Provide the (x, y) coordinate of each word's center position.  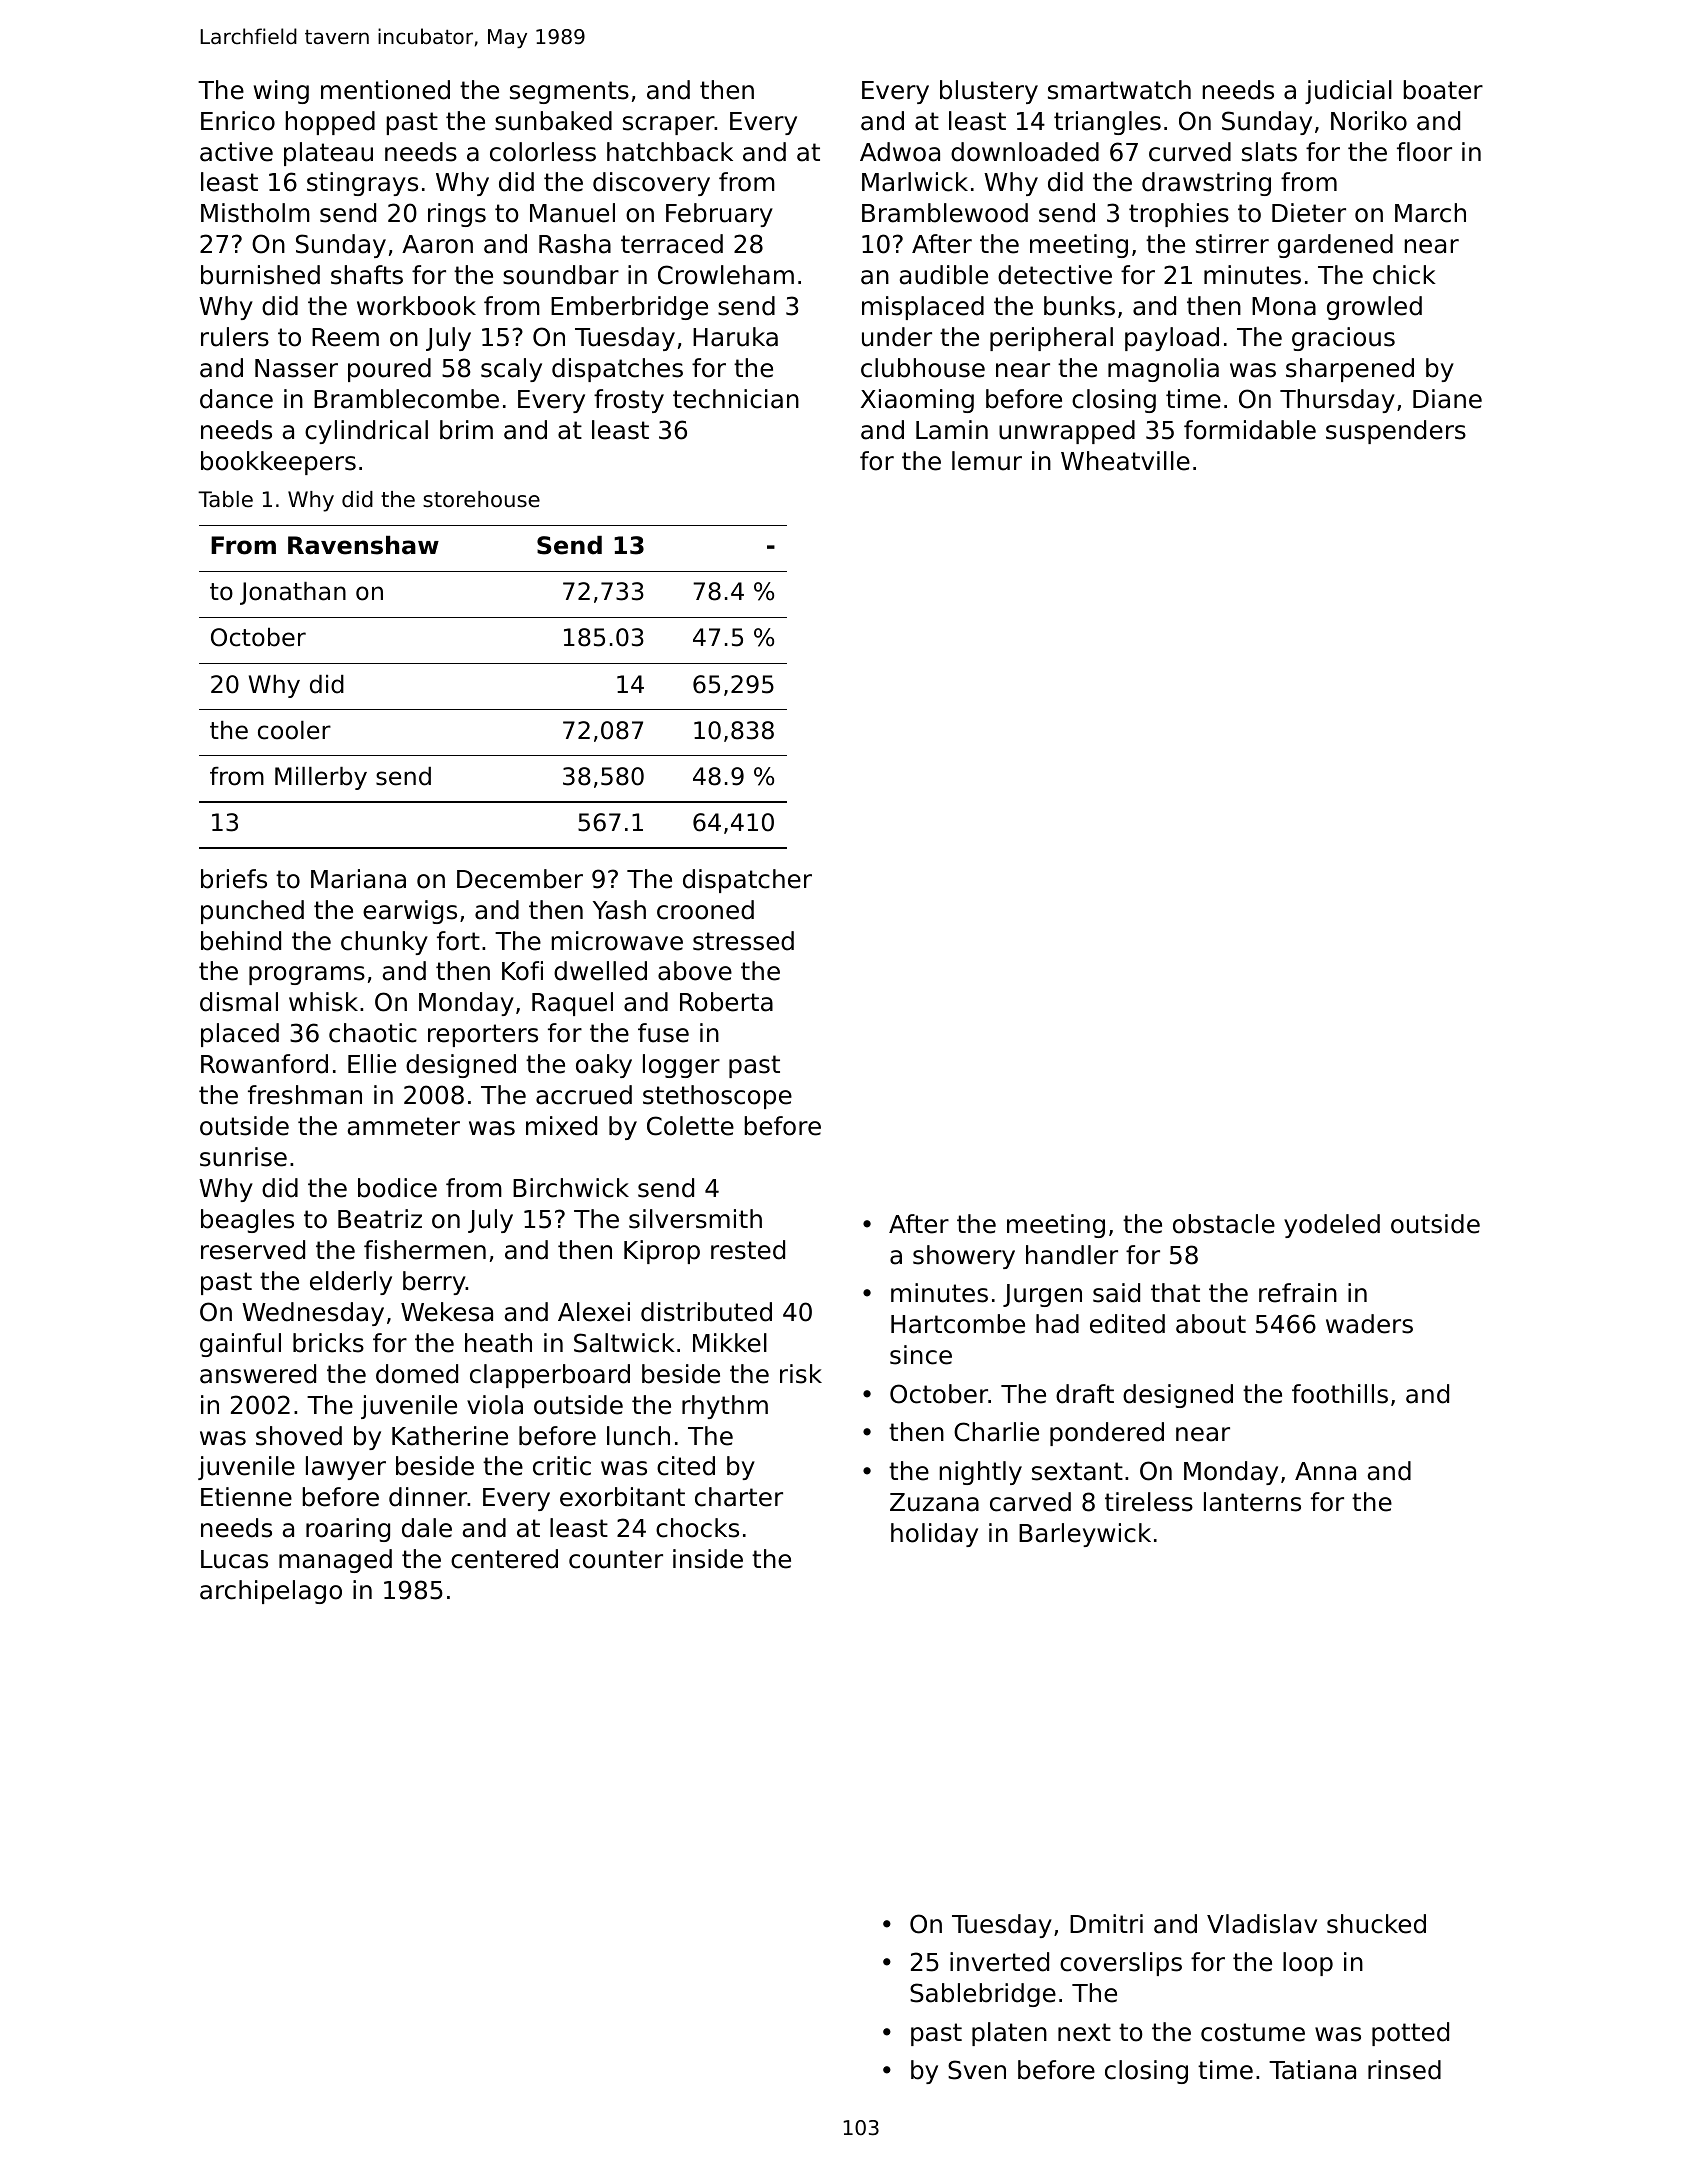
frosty (629, 401)
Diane (1447, 399)
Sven (977, 2070)
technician (736, 399)
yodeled (1332, 1226)
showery (964, 1257)
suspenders (1396, 432)
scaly (511, 370)
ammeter (404, 1126)
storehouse (481, 499)
